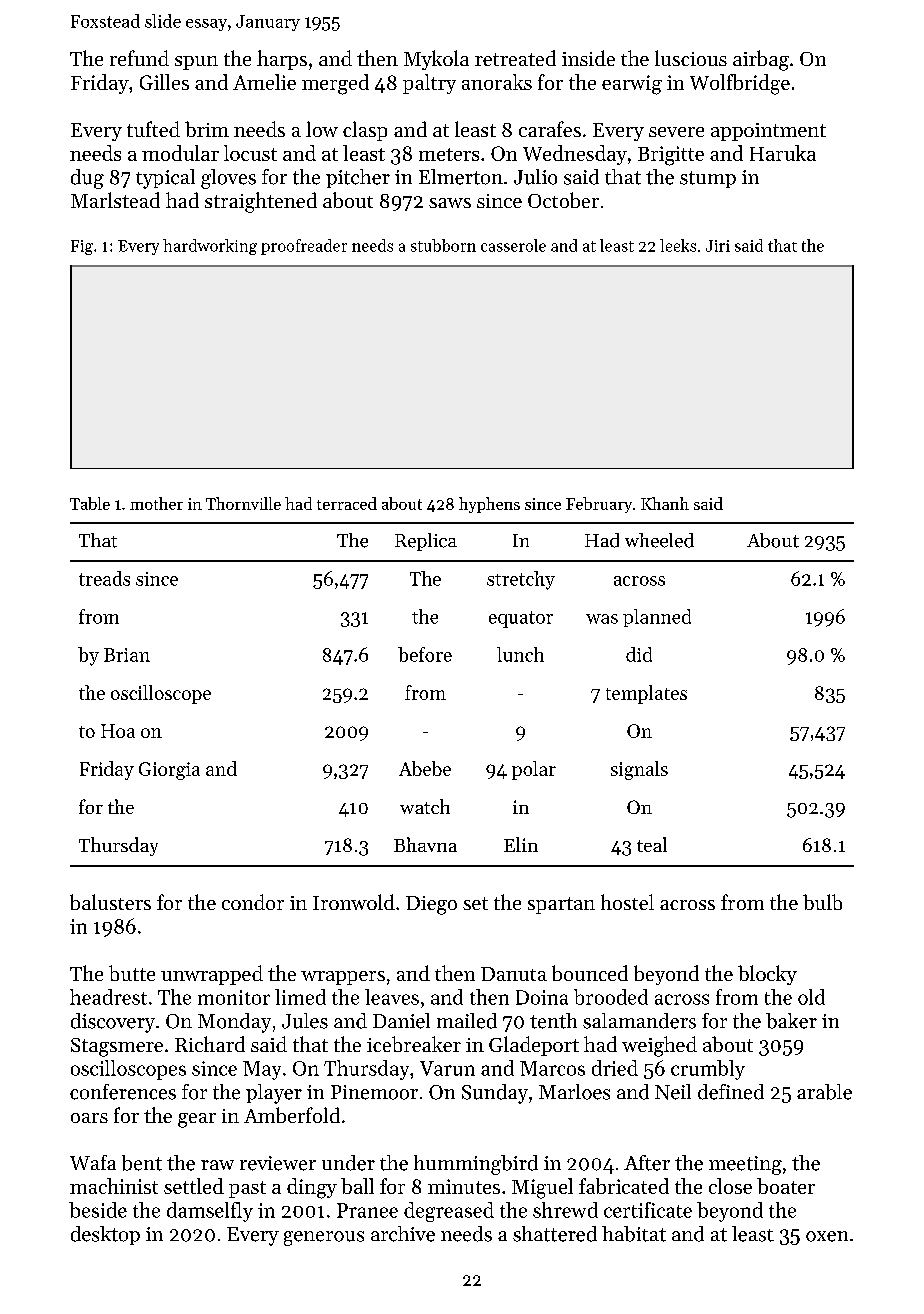 Image resolution: width=924 pixels, height=1314 pixels. Describe the element at coordinates (513, 245) in the screenshot. I see `casserole` at that location.
